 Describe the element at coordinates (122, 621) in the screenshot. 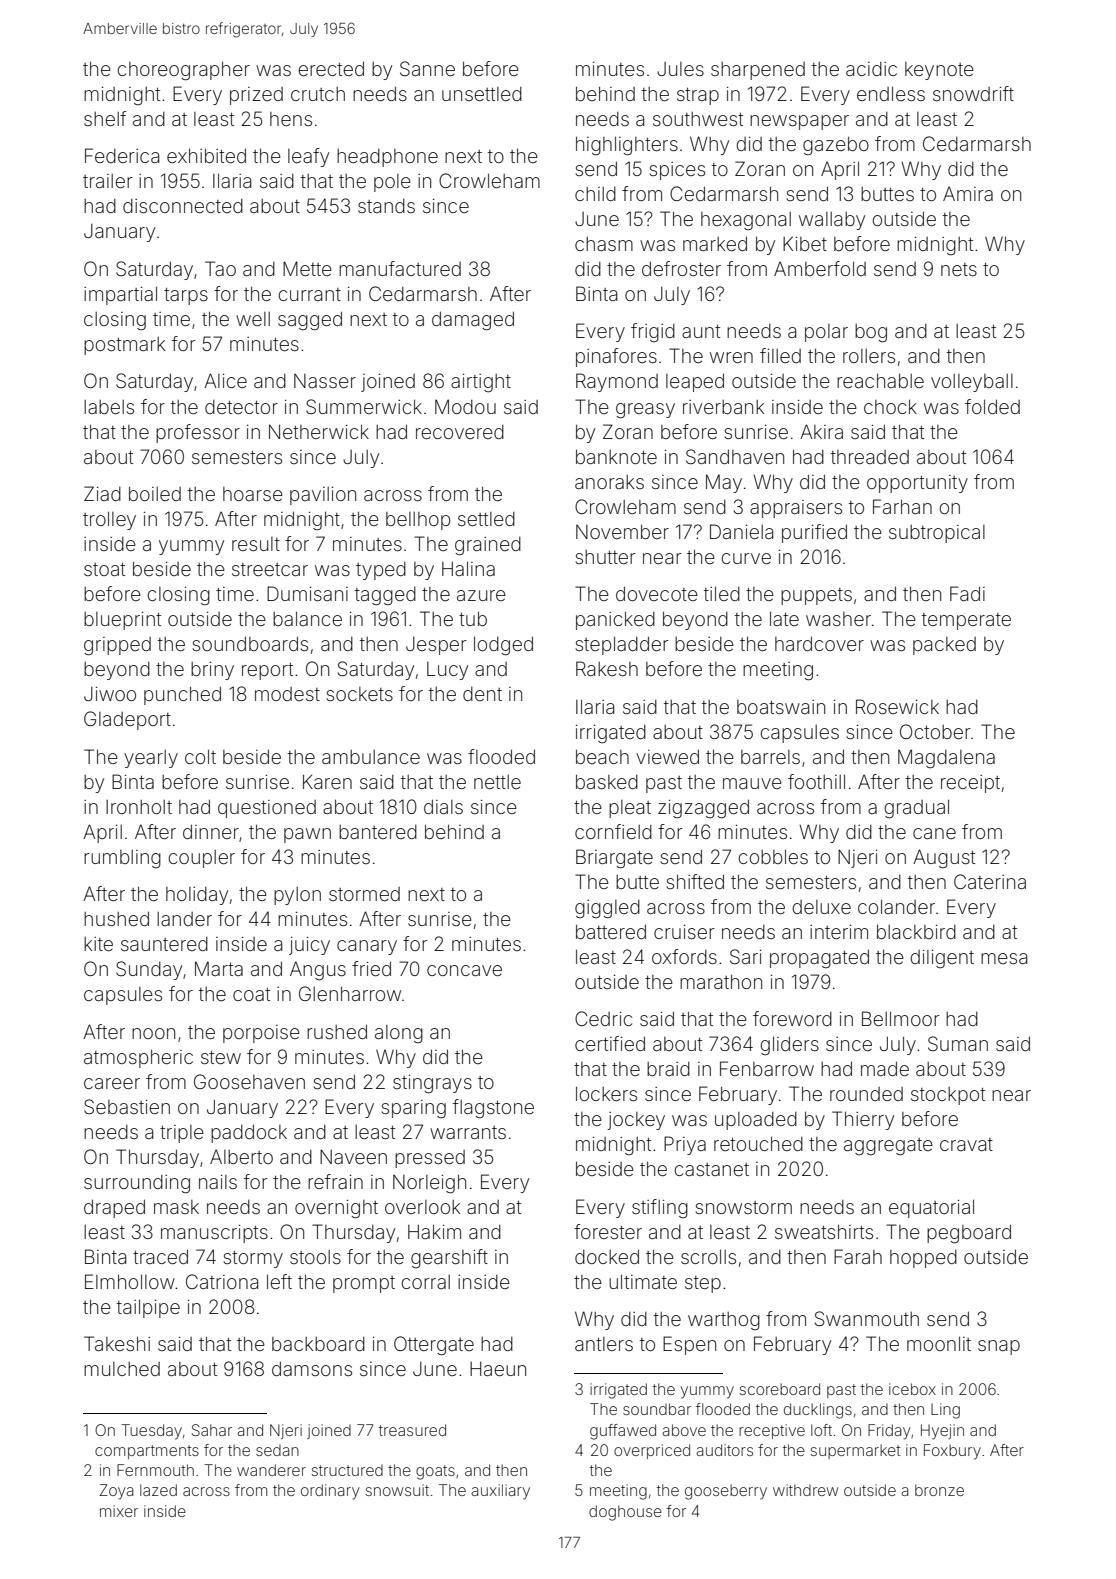

I see `blueprint` at that location.
